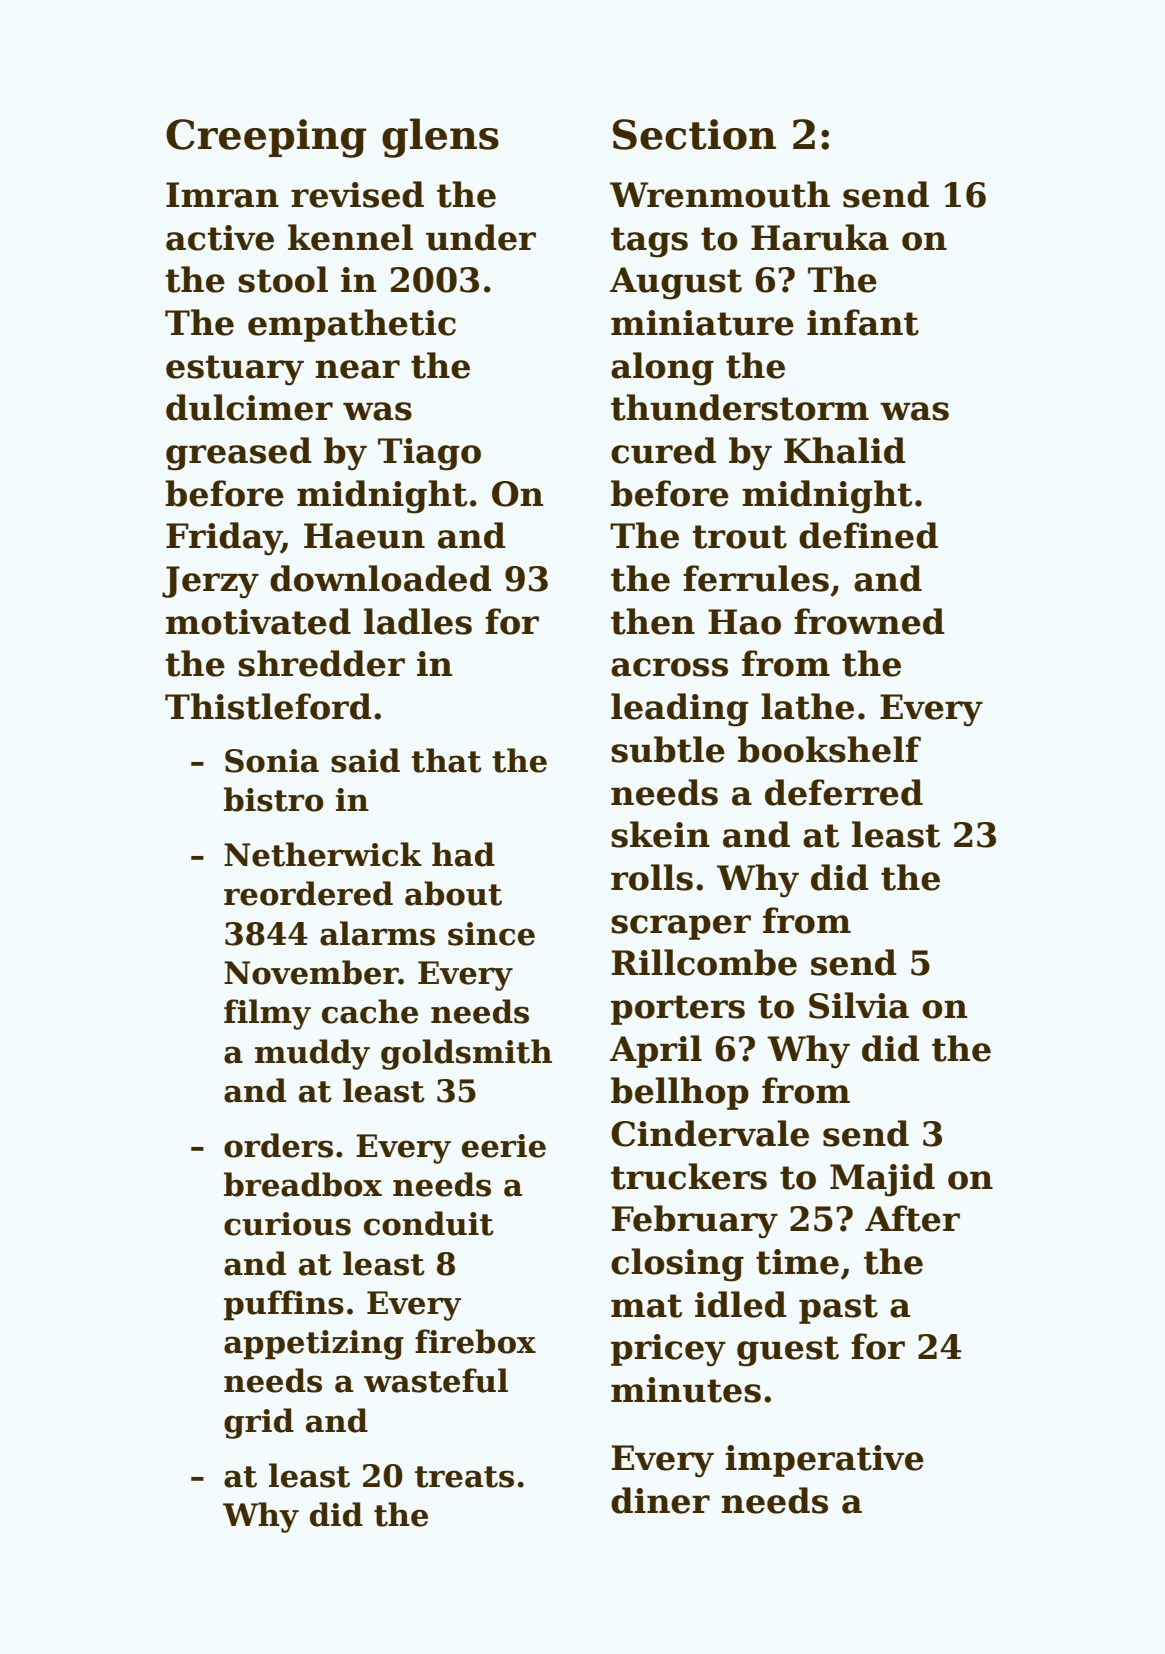  I want to click on glens, so click(440, 138).
